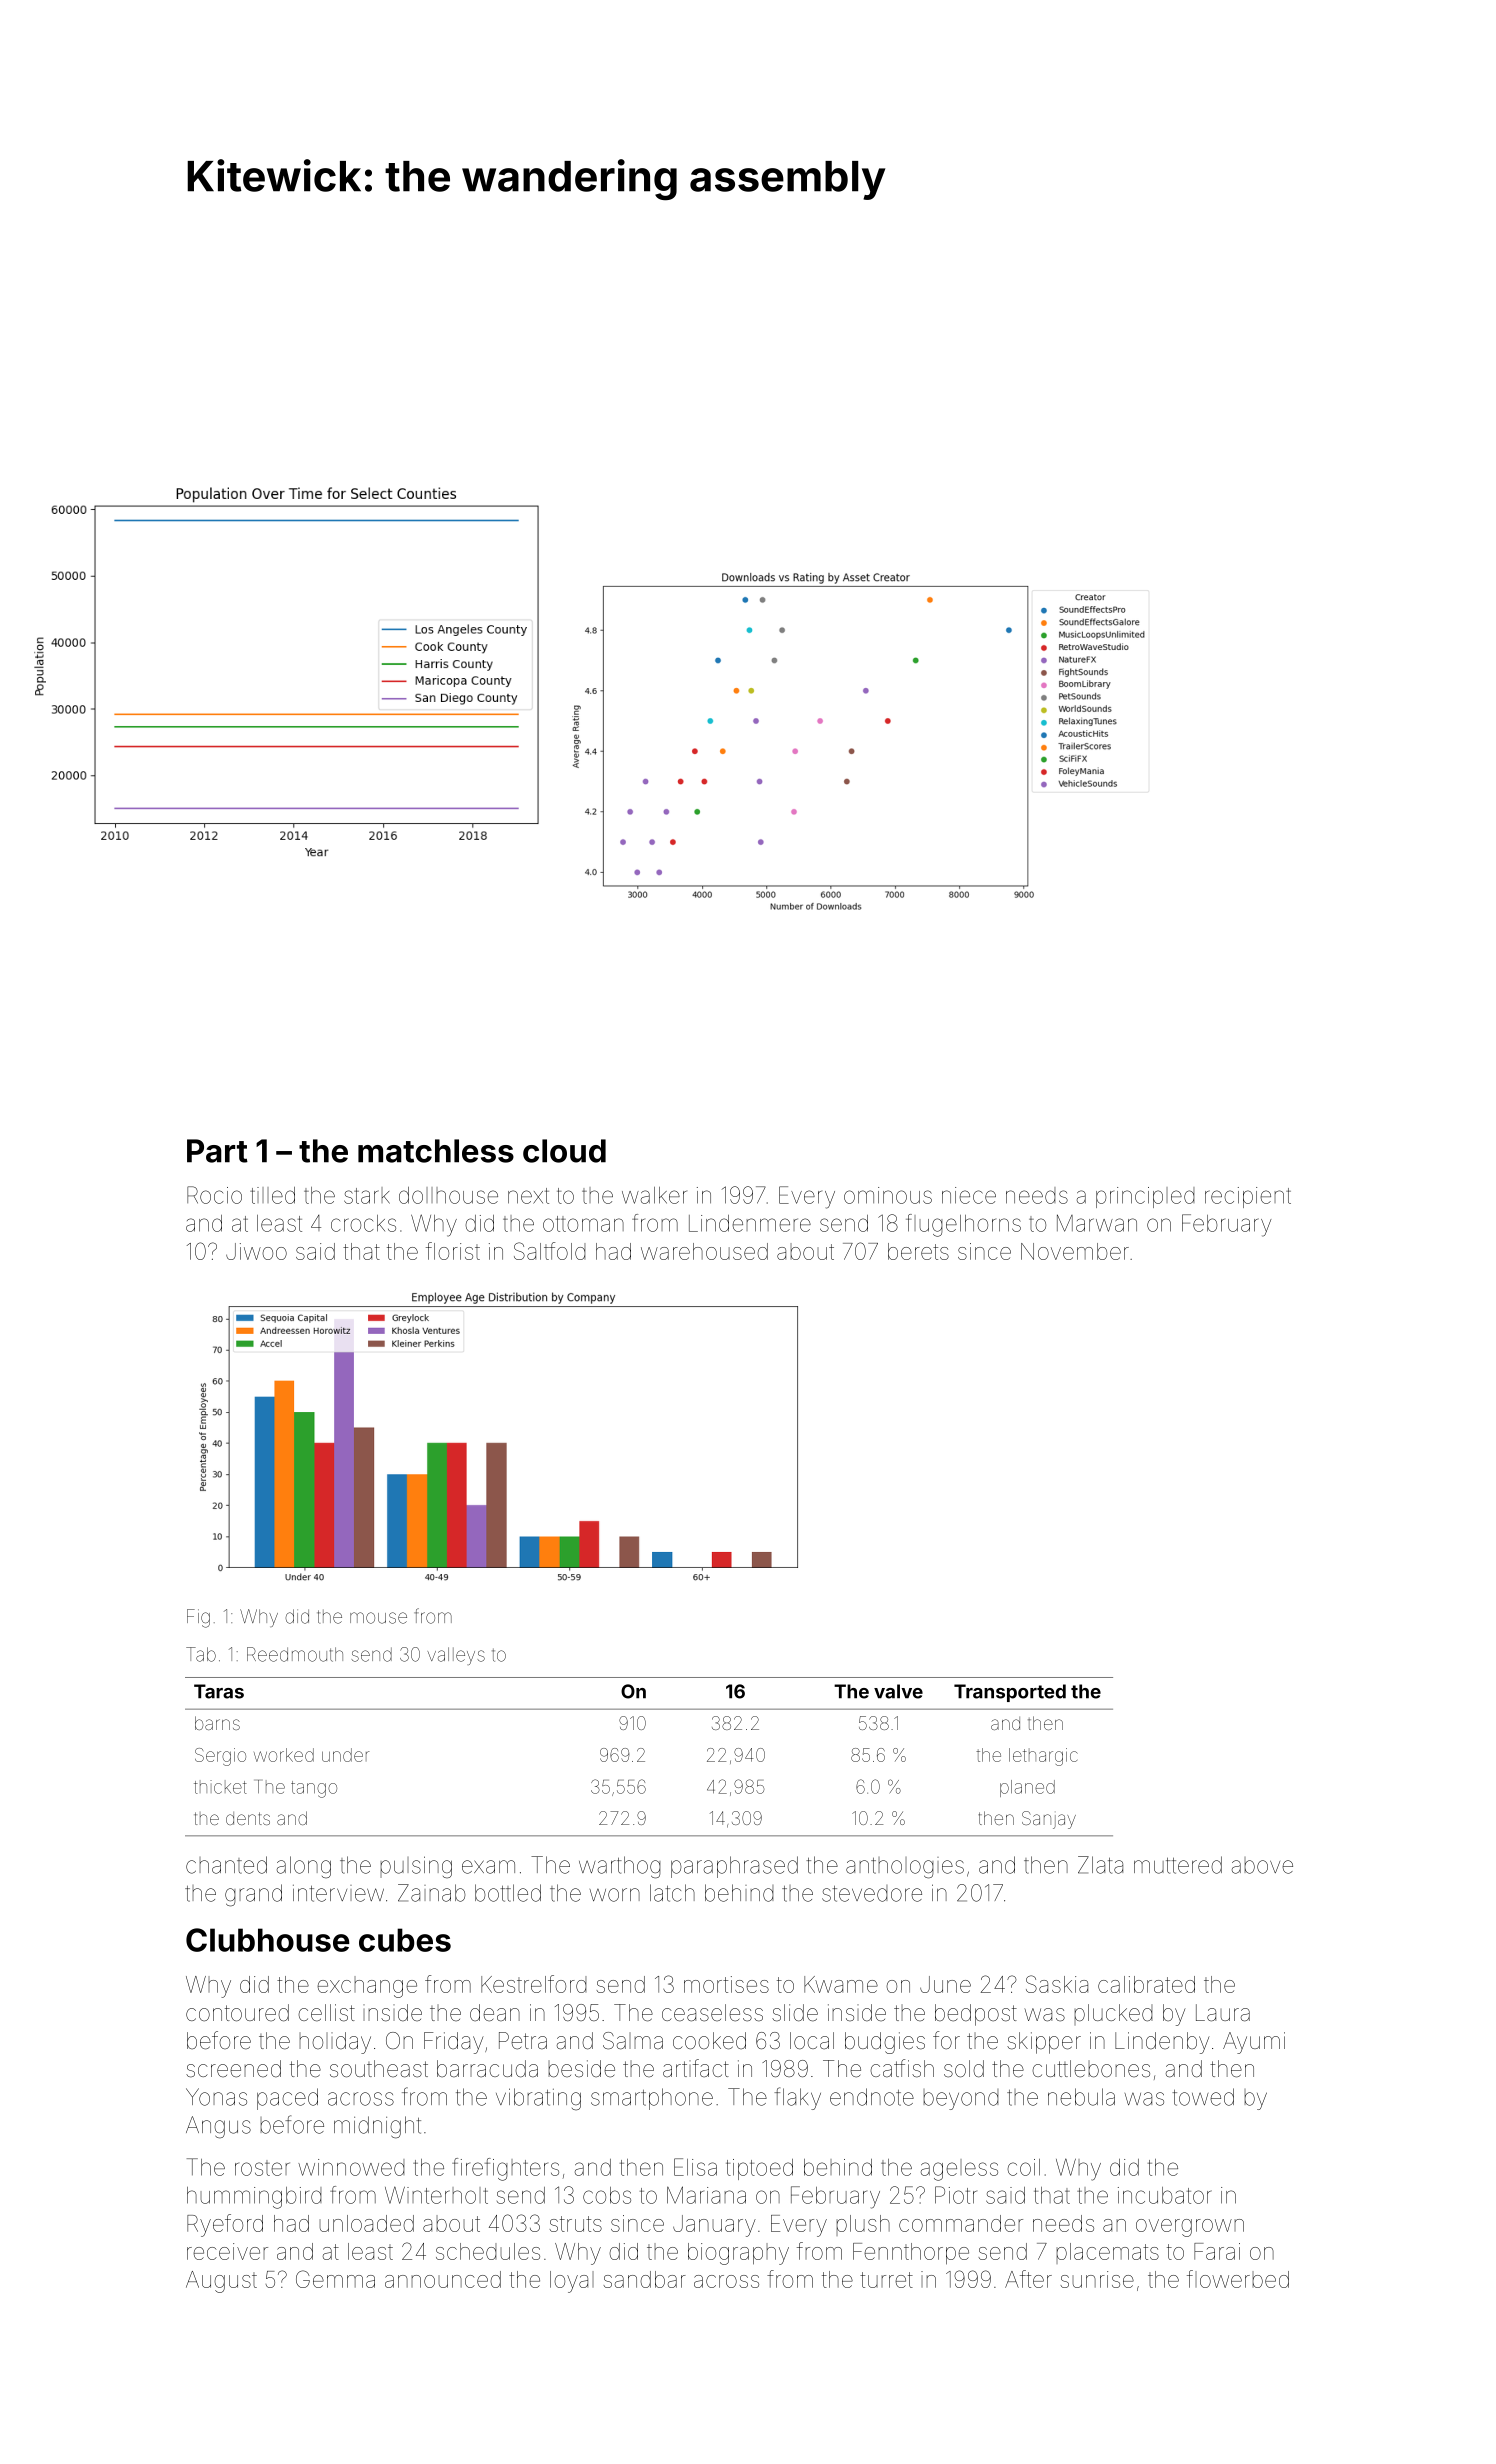 The width and height of the screenshot is (1496, 2464). I want to click on Sergio, so click(220, 1757).
